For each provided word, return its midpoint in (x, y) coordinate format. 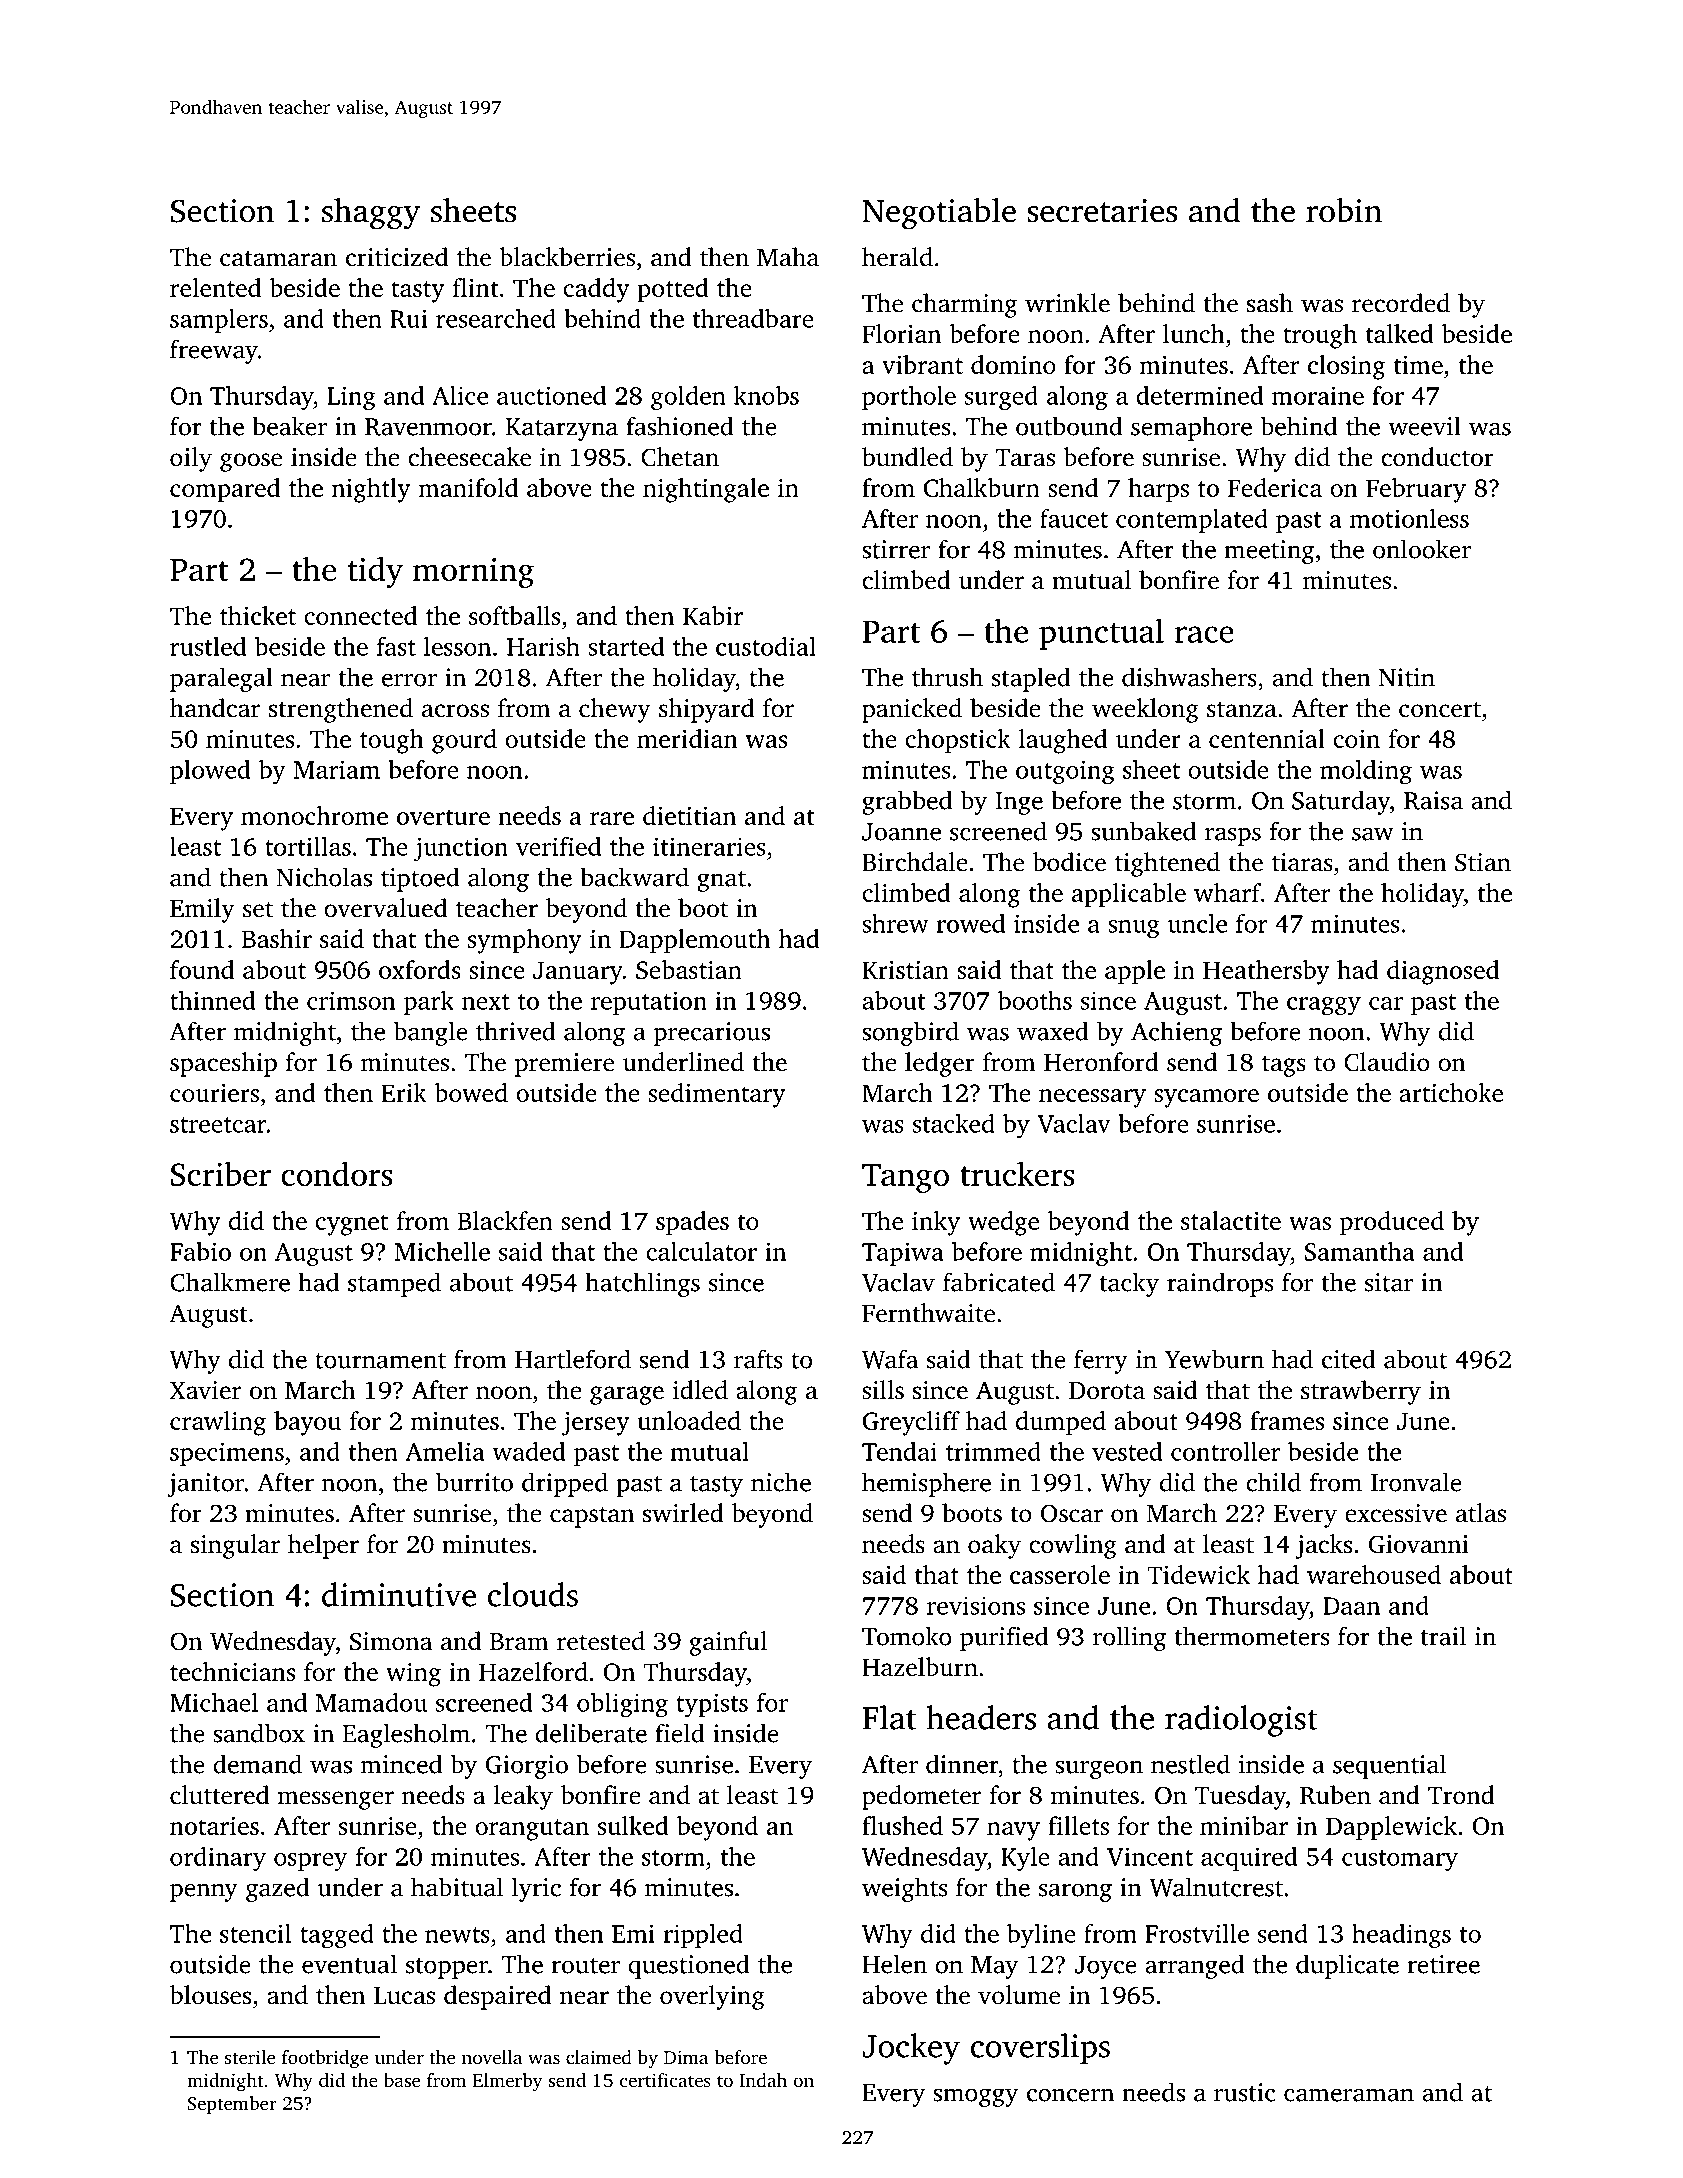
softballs (514, 615)
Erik (404, 1092)
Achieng (1176, 1033)
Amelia (445, 1451)
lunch (1194, 333)
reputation (649, 1003)
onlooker (1422, 549)
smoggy (975, 2097)
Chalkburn (982, 487)
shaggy (371, 214)
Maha (788, 257)
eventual (349, 1964)
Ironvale (1416, 1482)
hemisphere (926, 1484)
